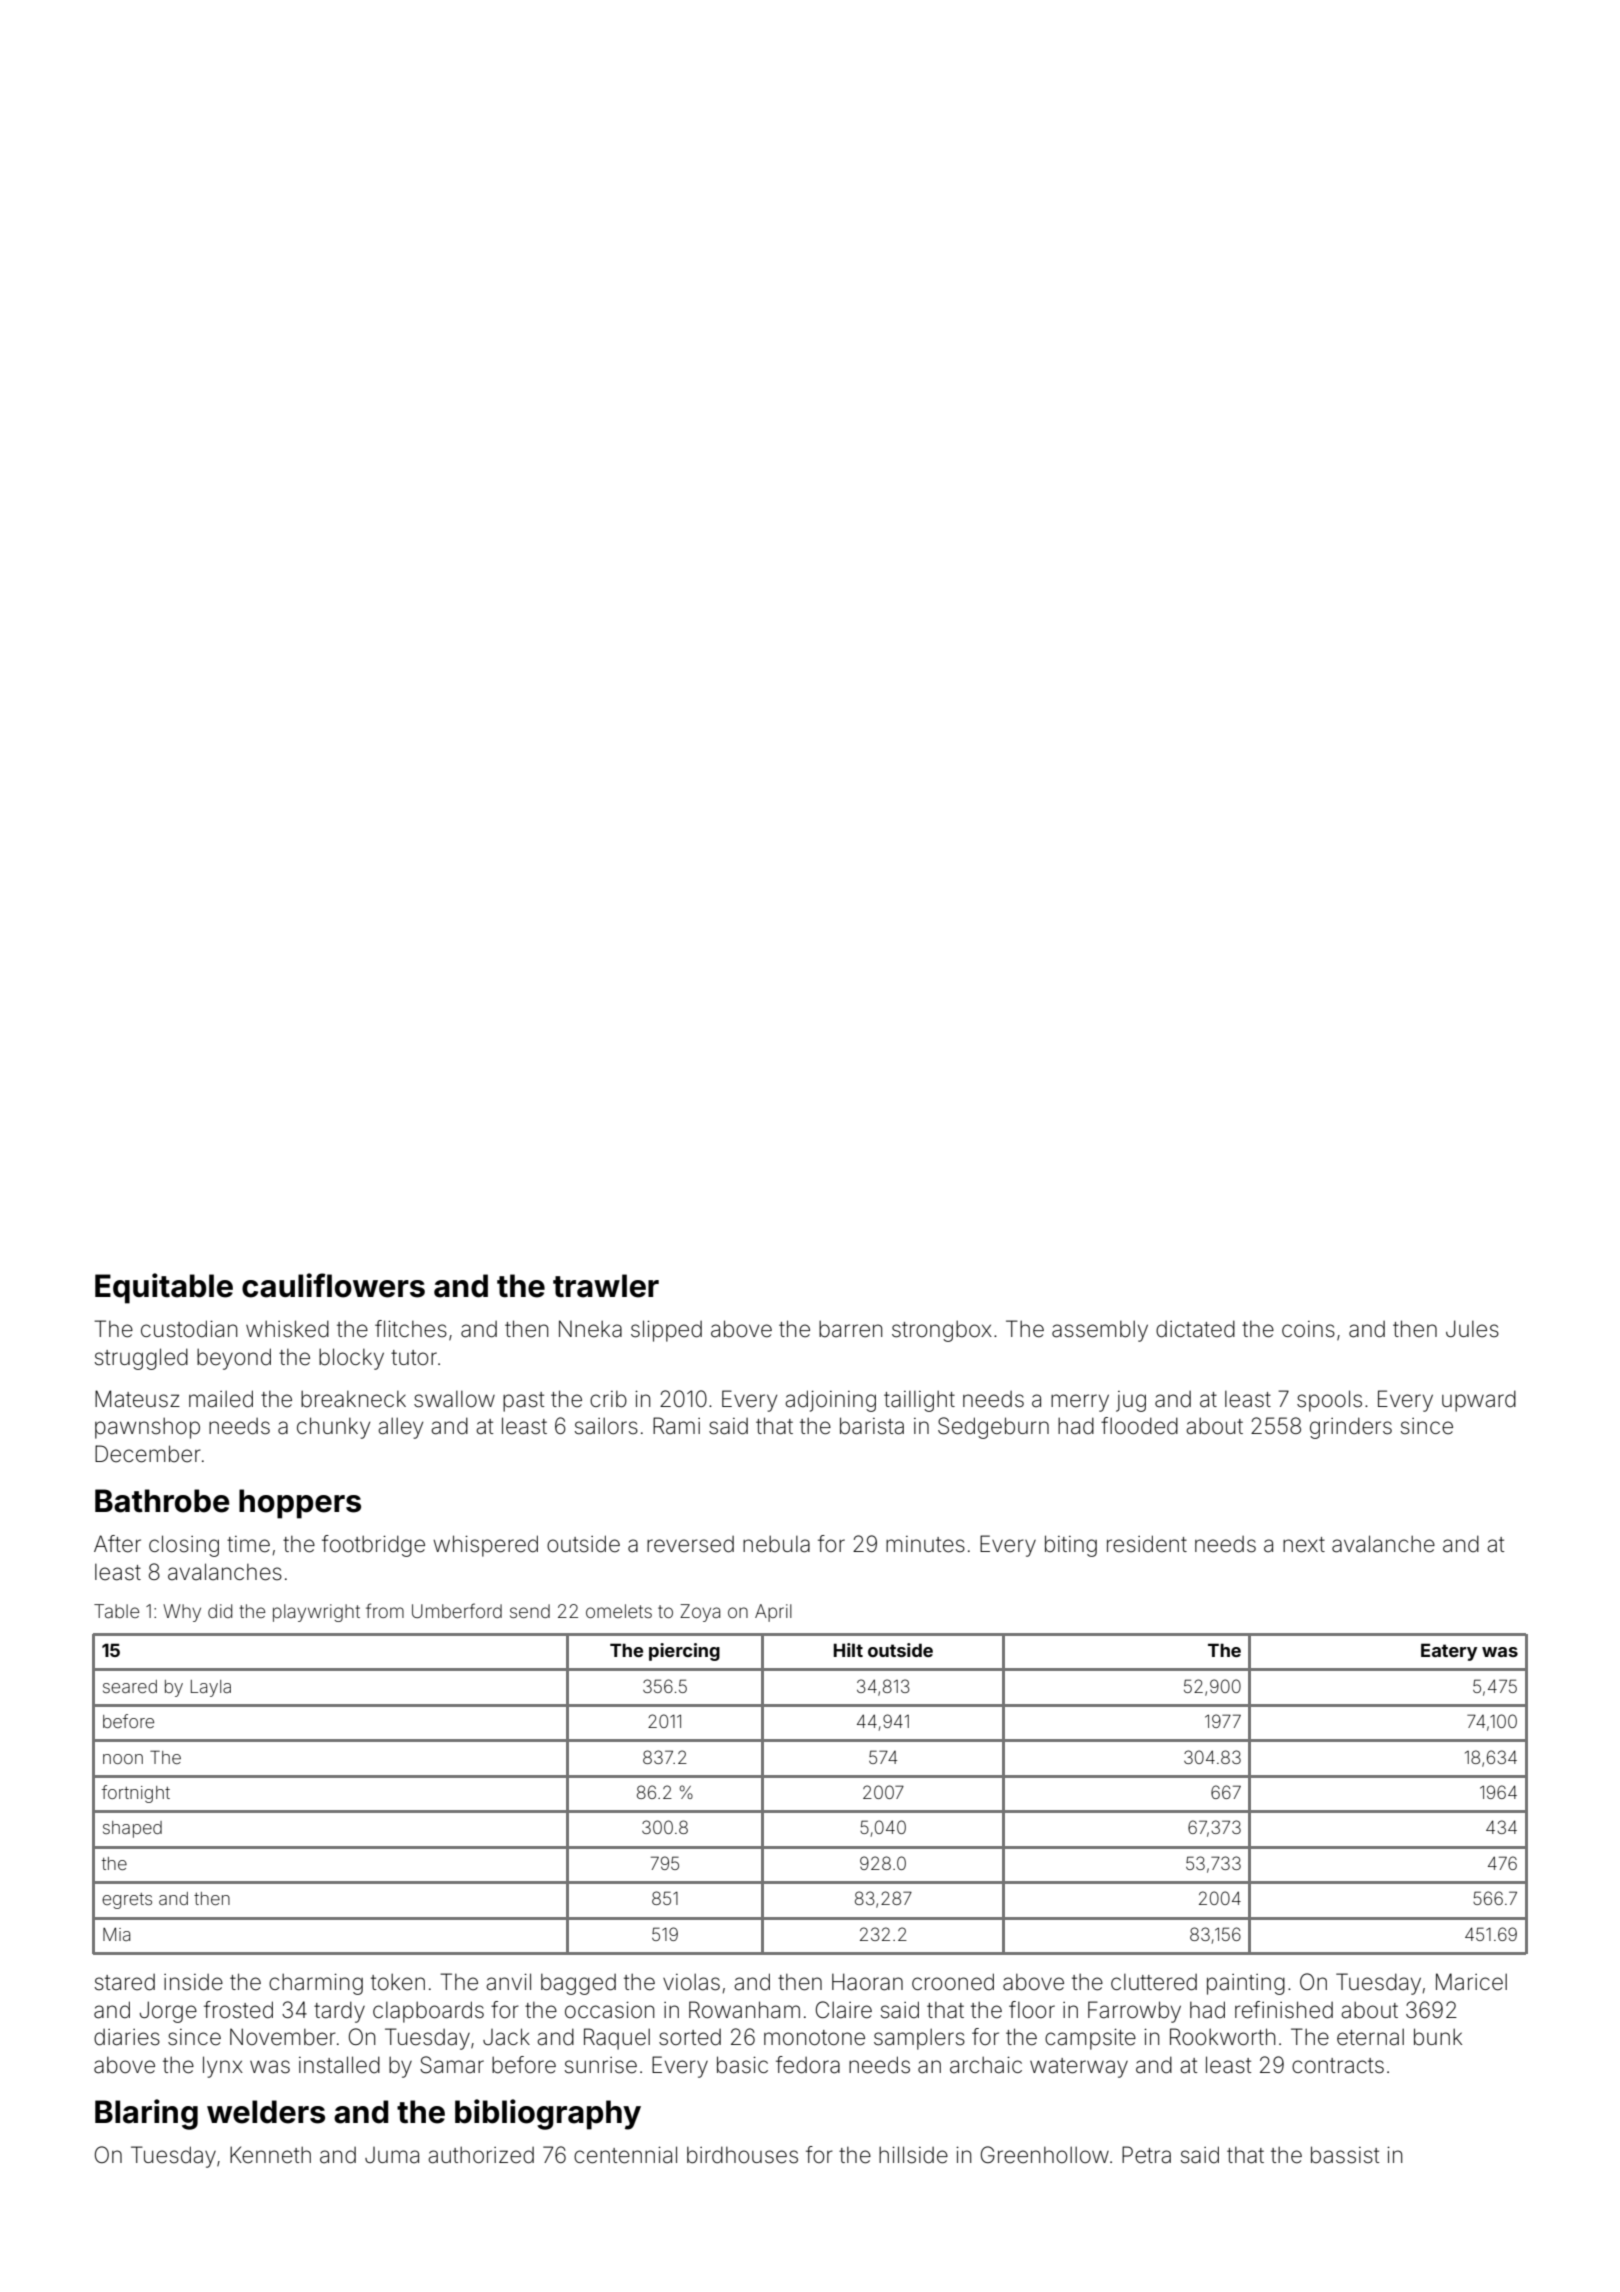 The height and width of the screenshot is (2292, 1620). Describe the element at coordinates (848, 1650) in the screenshot. I see `Hilt` at that location.
